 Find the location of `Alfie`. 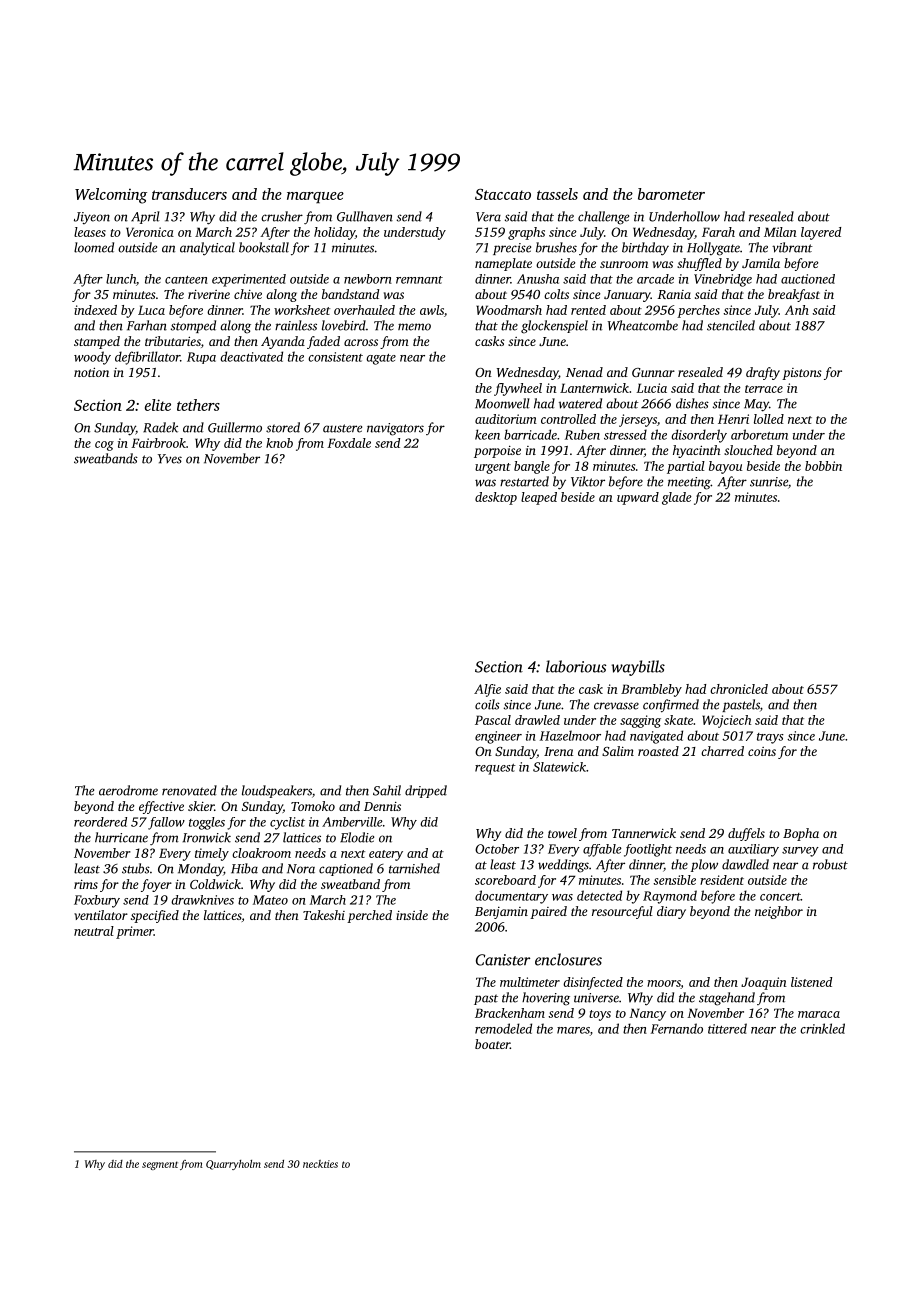

Alfie is located at coordinates (487, 690).
